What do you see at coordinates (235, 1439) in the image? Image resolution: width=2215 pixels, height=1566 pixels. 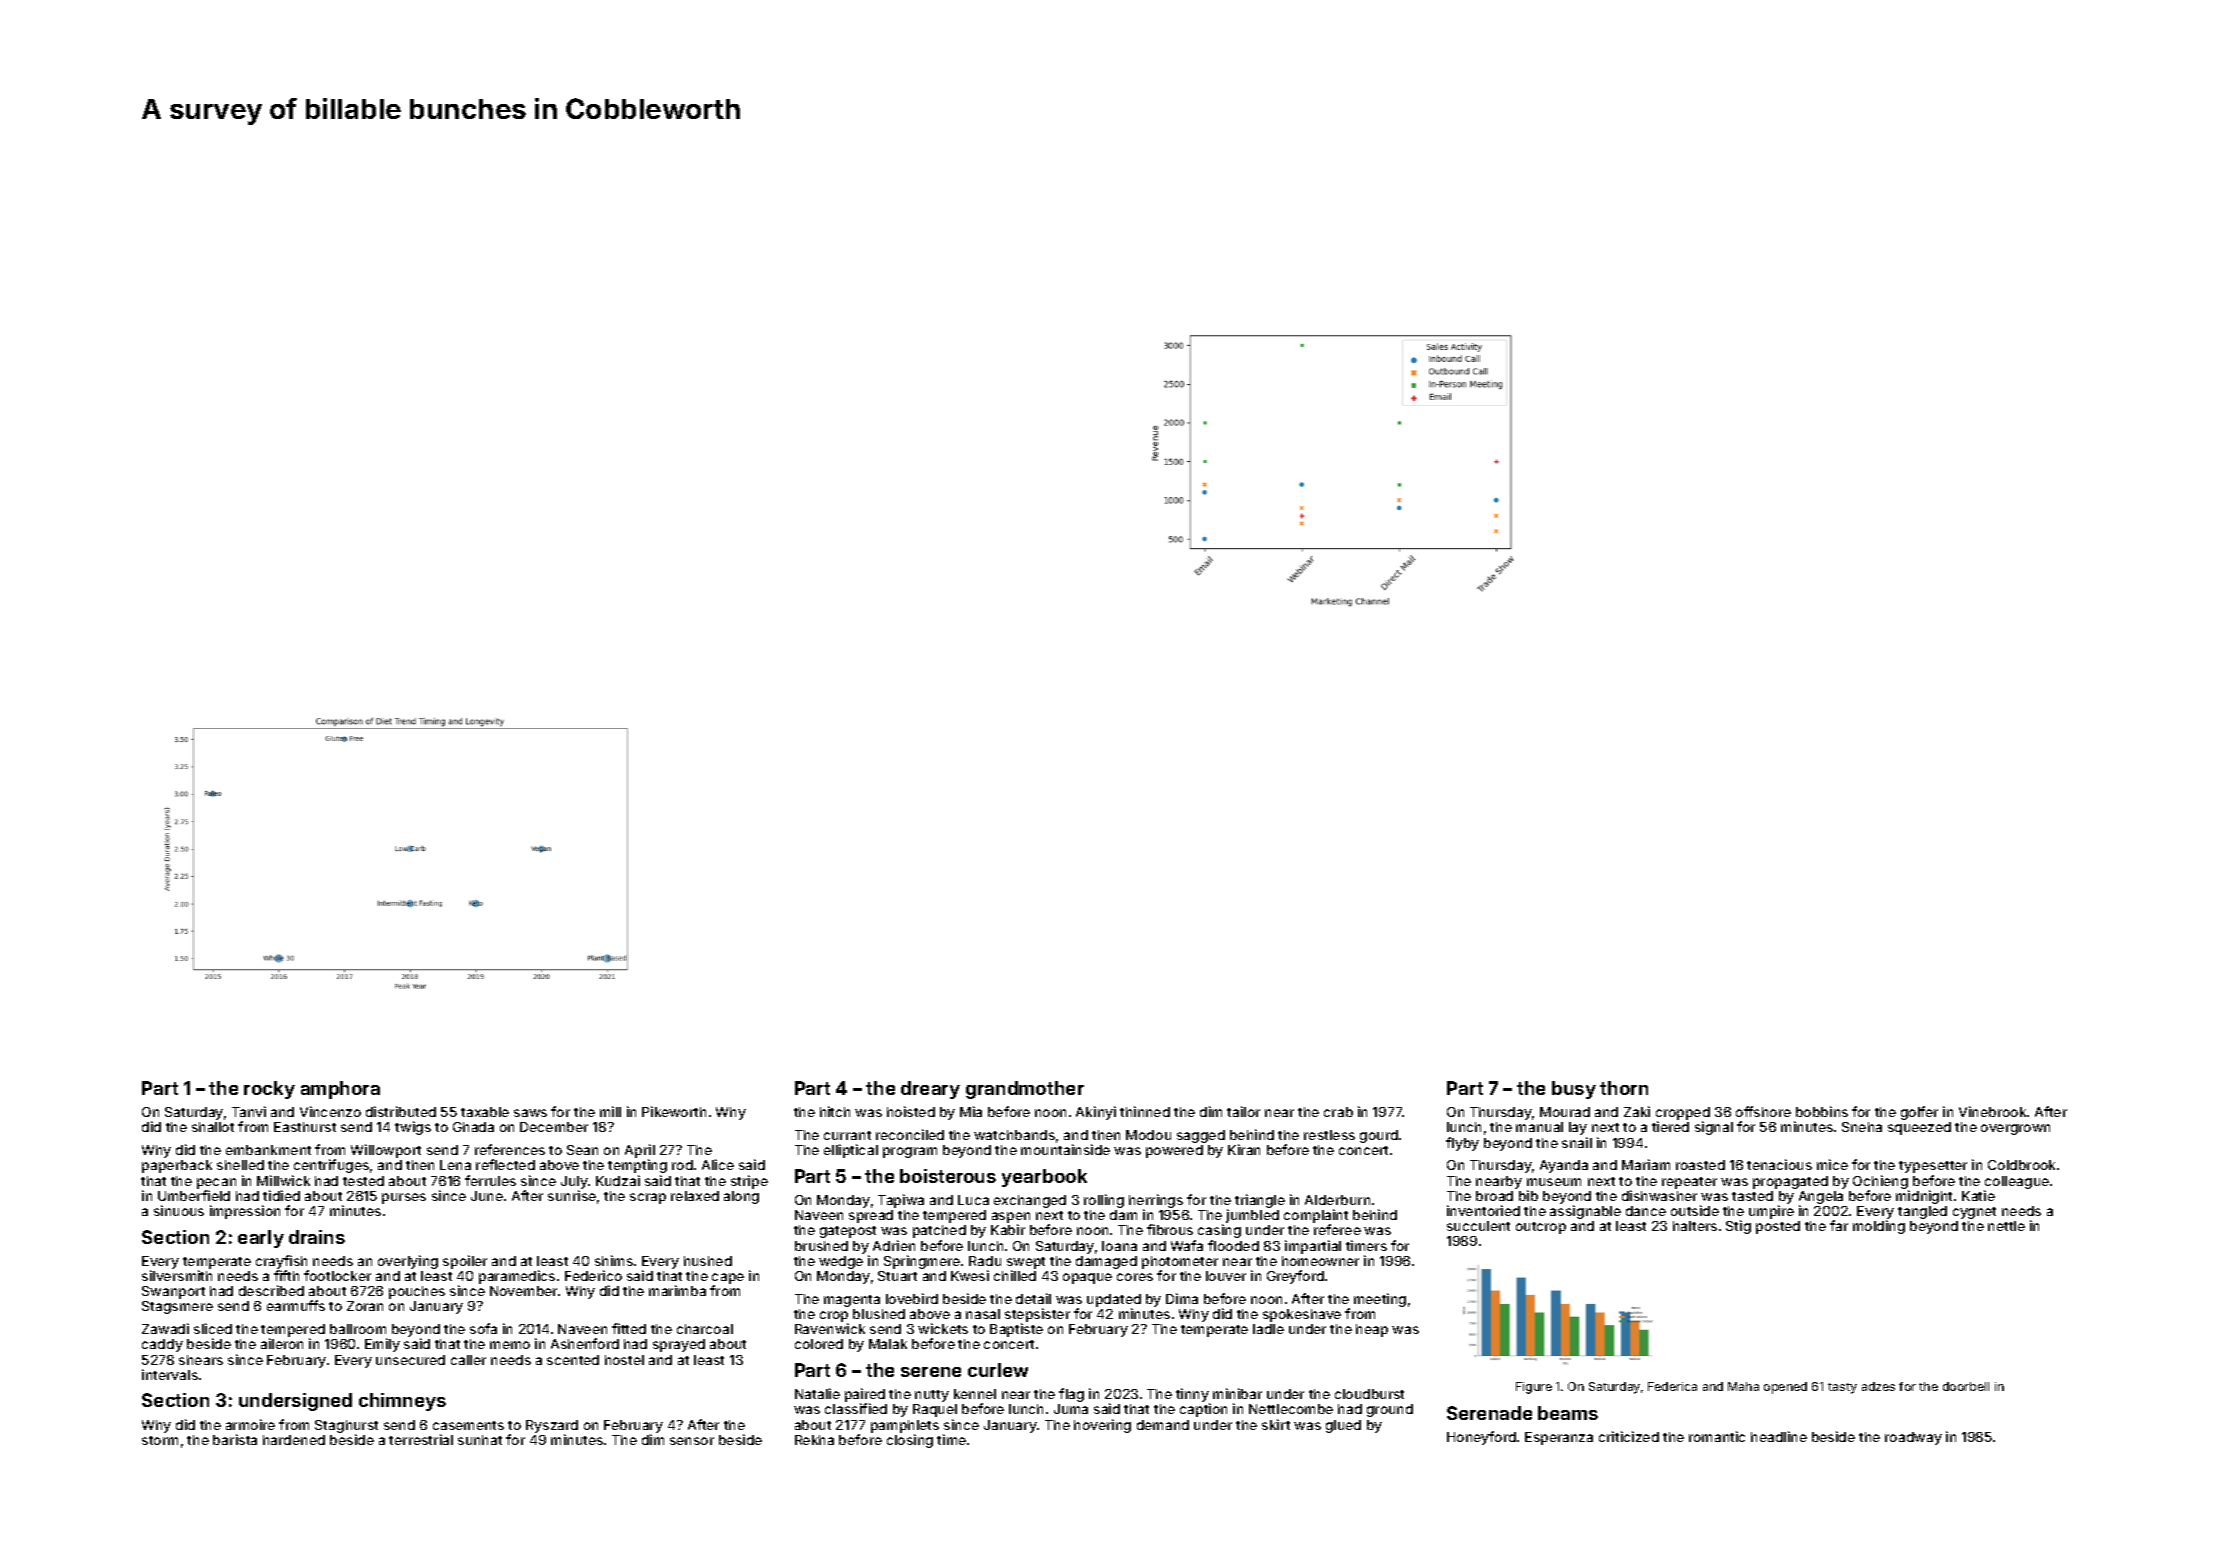 I see `barista` at bounding box center [235, 1439].
